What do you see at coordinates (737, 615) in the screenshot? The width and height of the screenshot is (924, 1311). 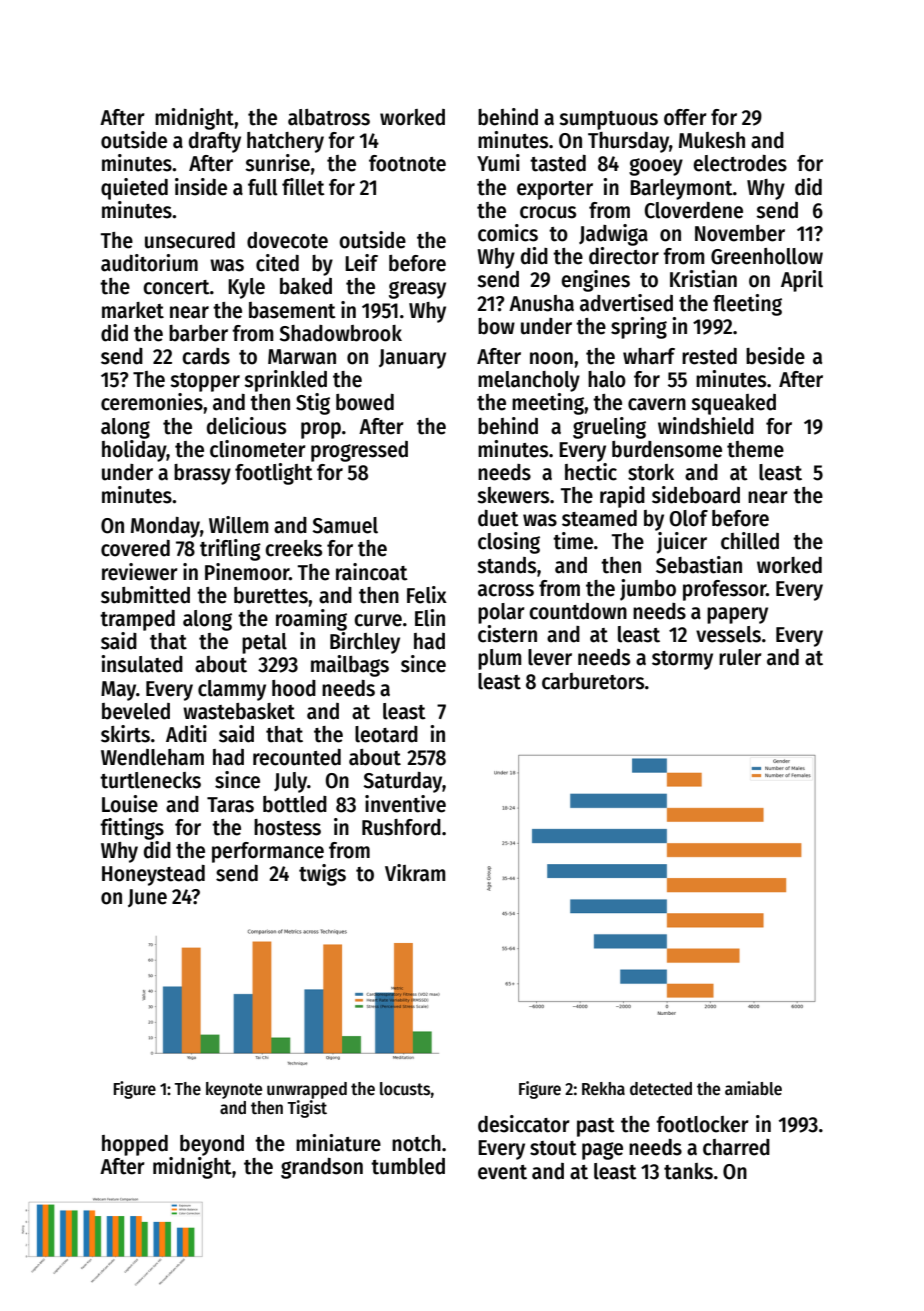 I see `papery` at bounding box center [737, 615].
